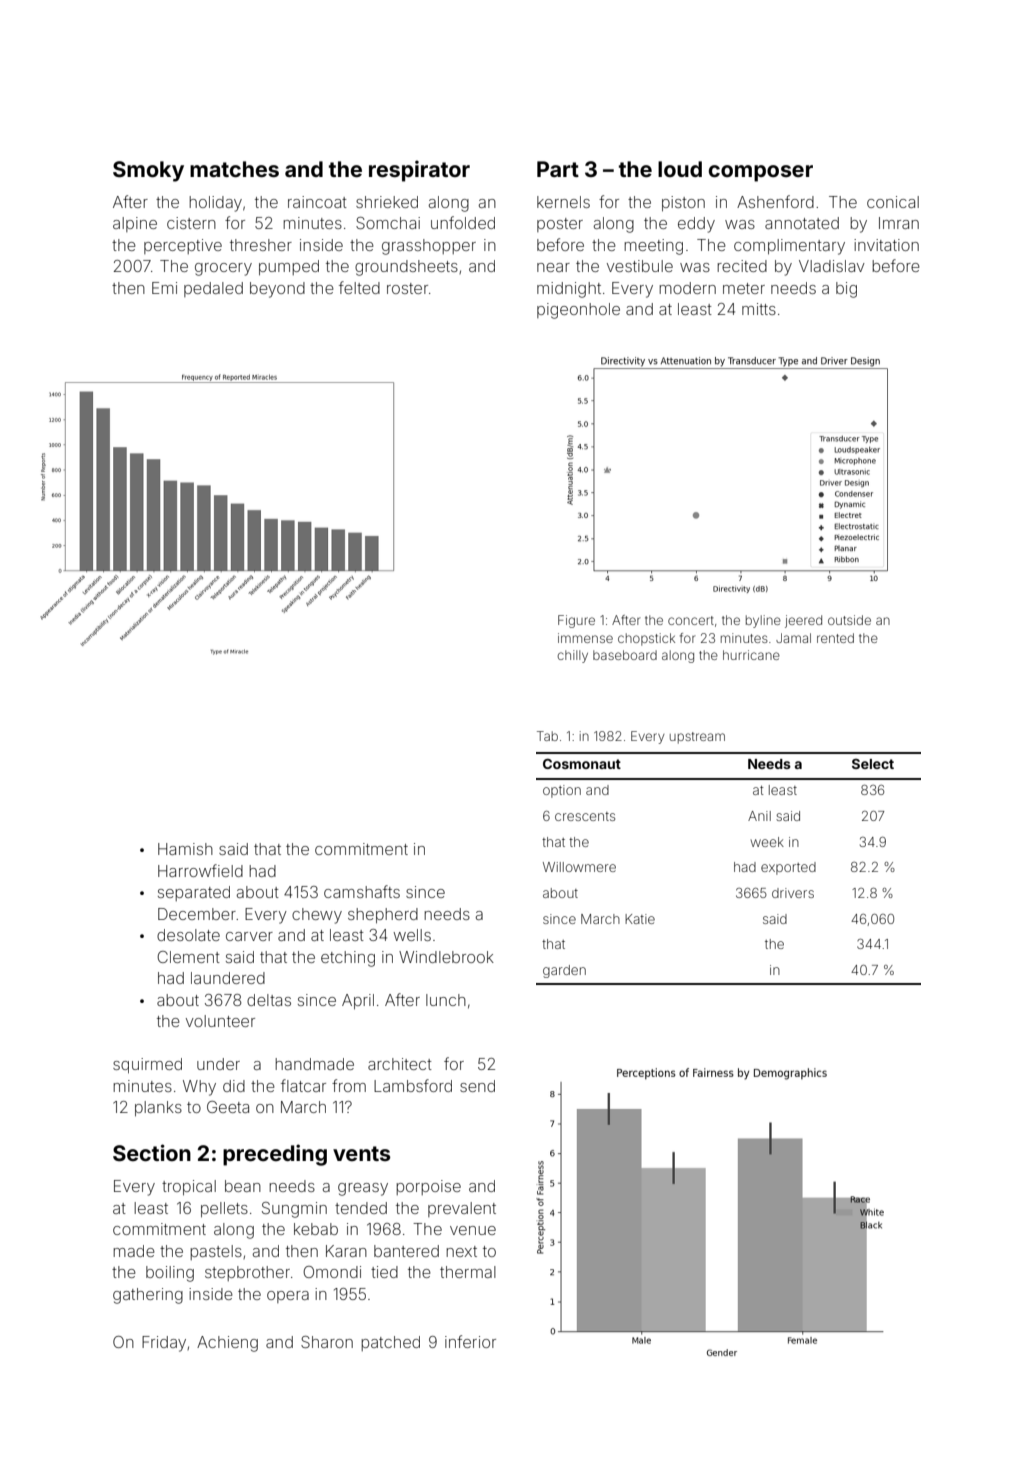 The height and width of the screenshot is (1467, 1033). I want to click on inferior, so click(470, 1341).
